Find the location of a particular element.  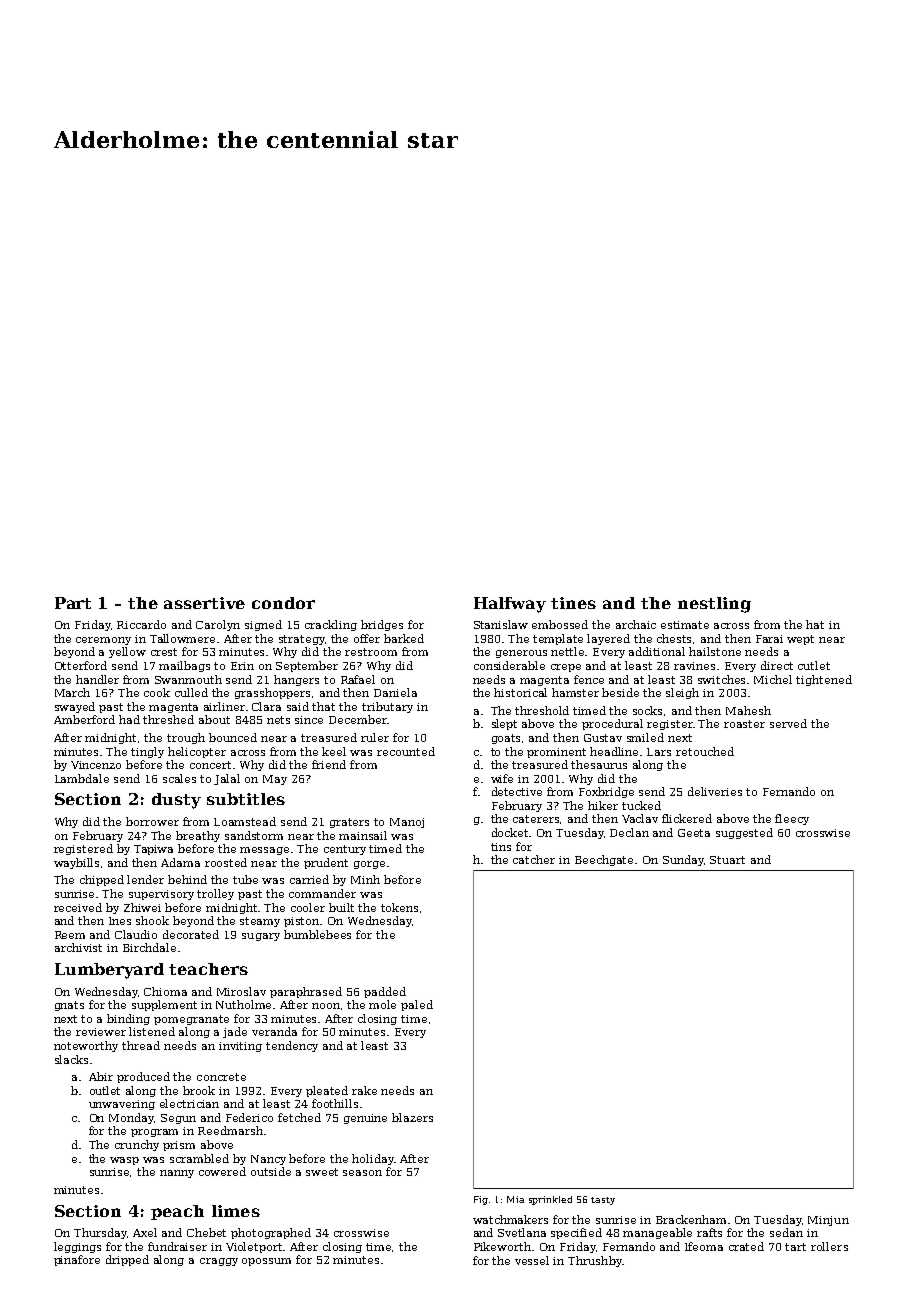

fleecy is located at coordinates (792, 819).
